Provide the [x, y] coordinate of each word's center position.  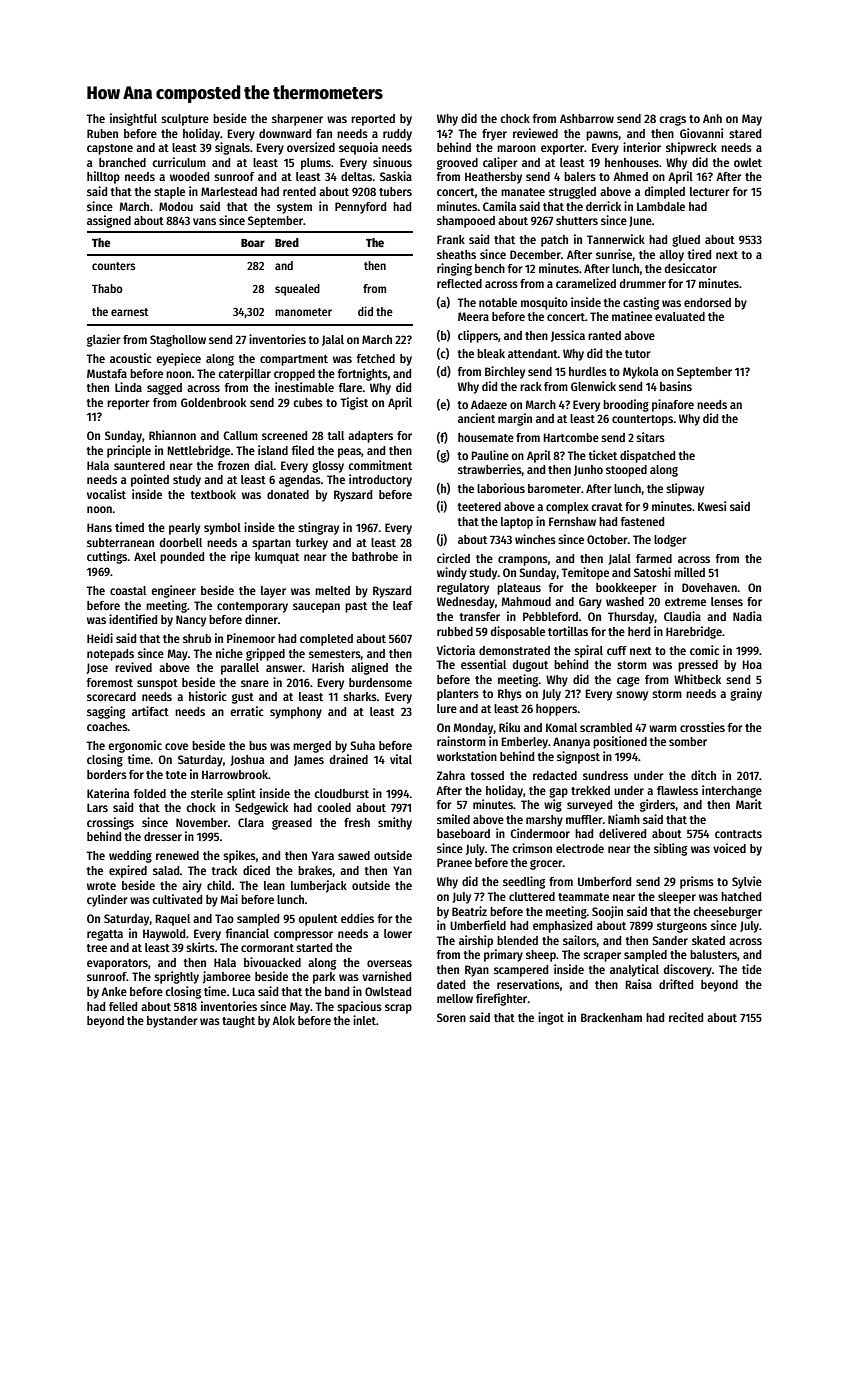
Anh [712, 118]
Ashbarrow [587, 118]
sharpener [297, 120]
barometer [554, 488]
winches [535, 539]
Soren [451, 1017]
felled [123, 1006]
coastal [128, 590]
